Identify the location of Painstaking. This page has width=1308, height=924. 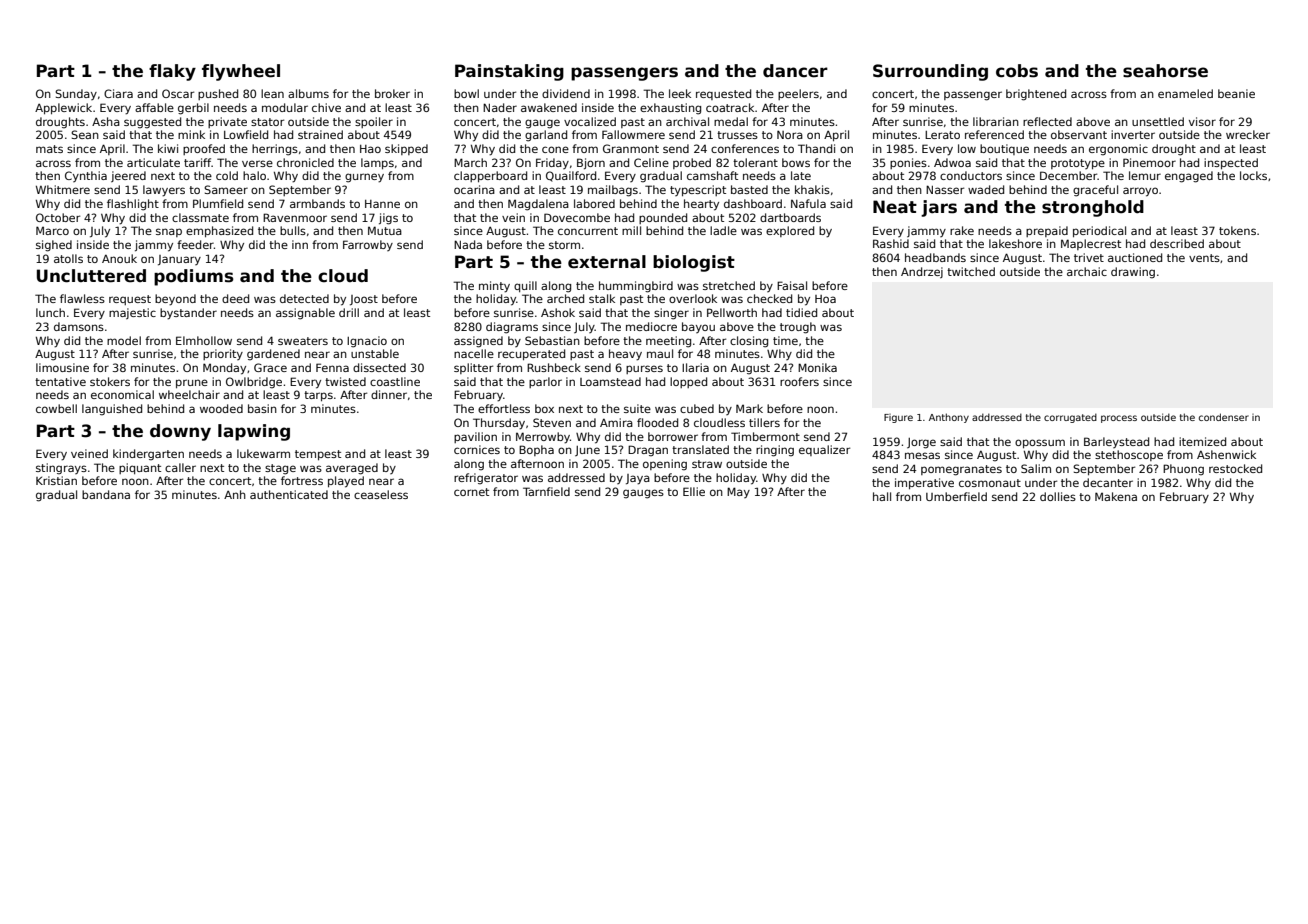
(509, 72).
